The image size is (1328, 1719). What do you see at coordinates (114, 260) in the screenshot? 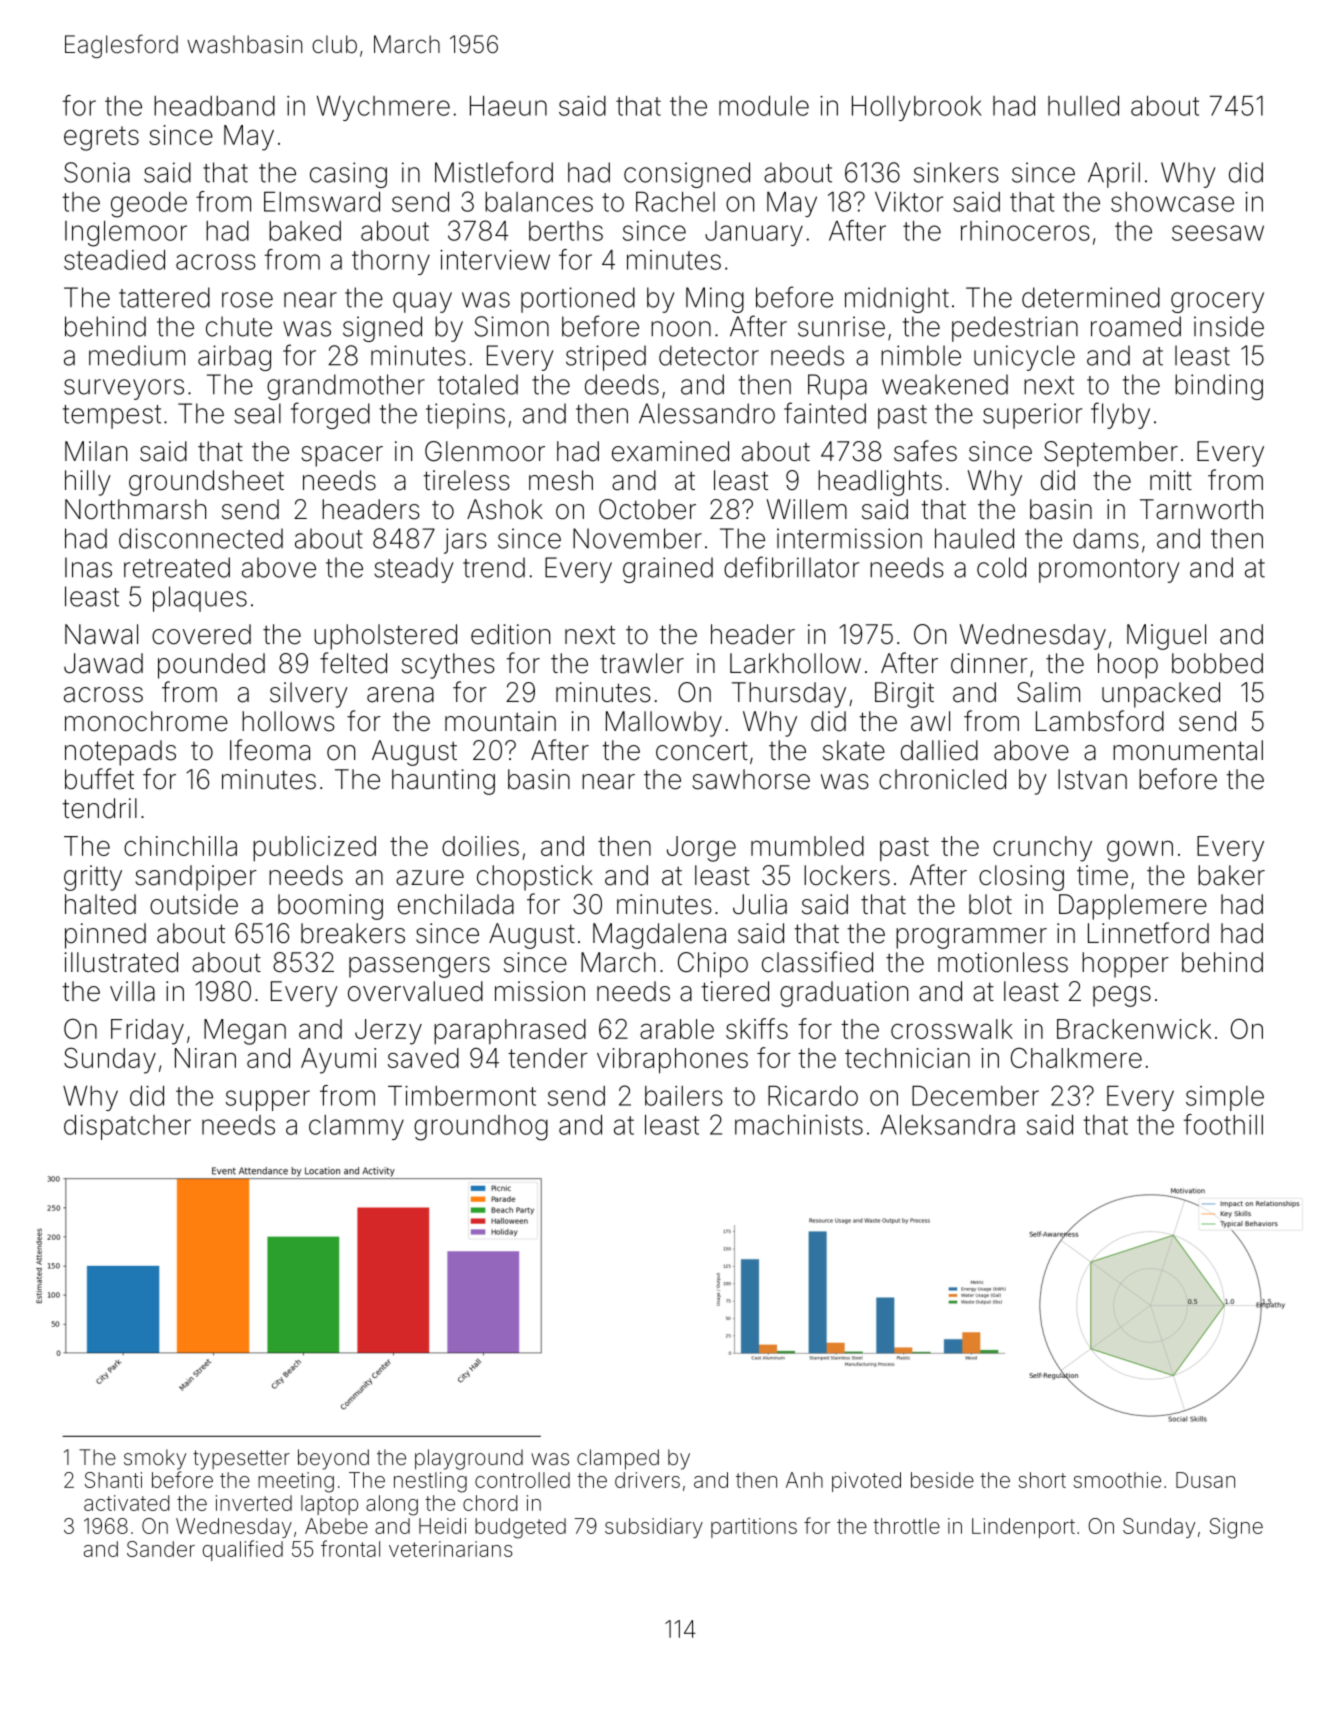
I see `steadied` at bounding box center [114, 260].
